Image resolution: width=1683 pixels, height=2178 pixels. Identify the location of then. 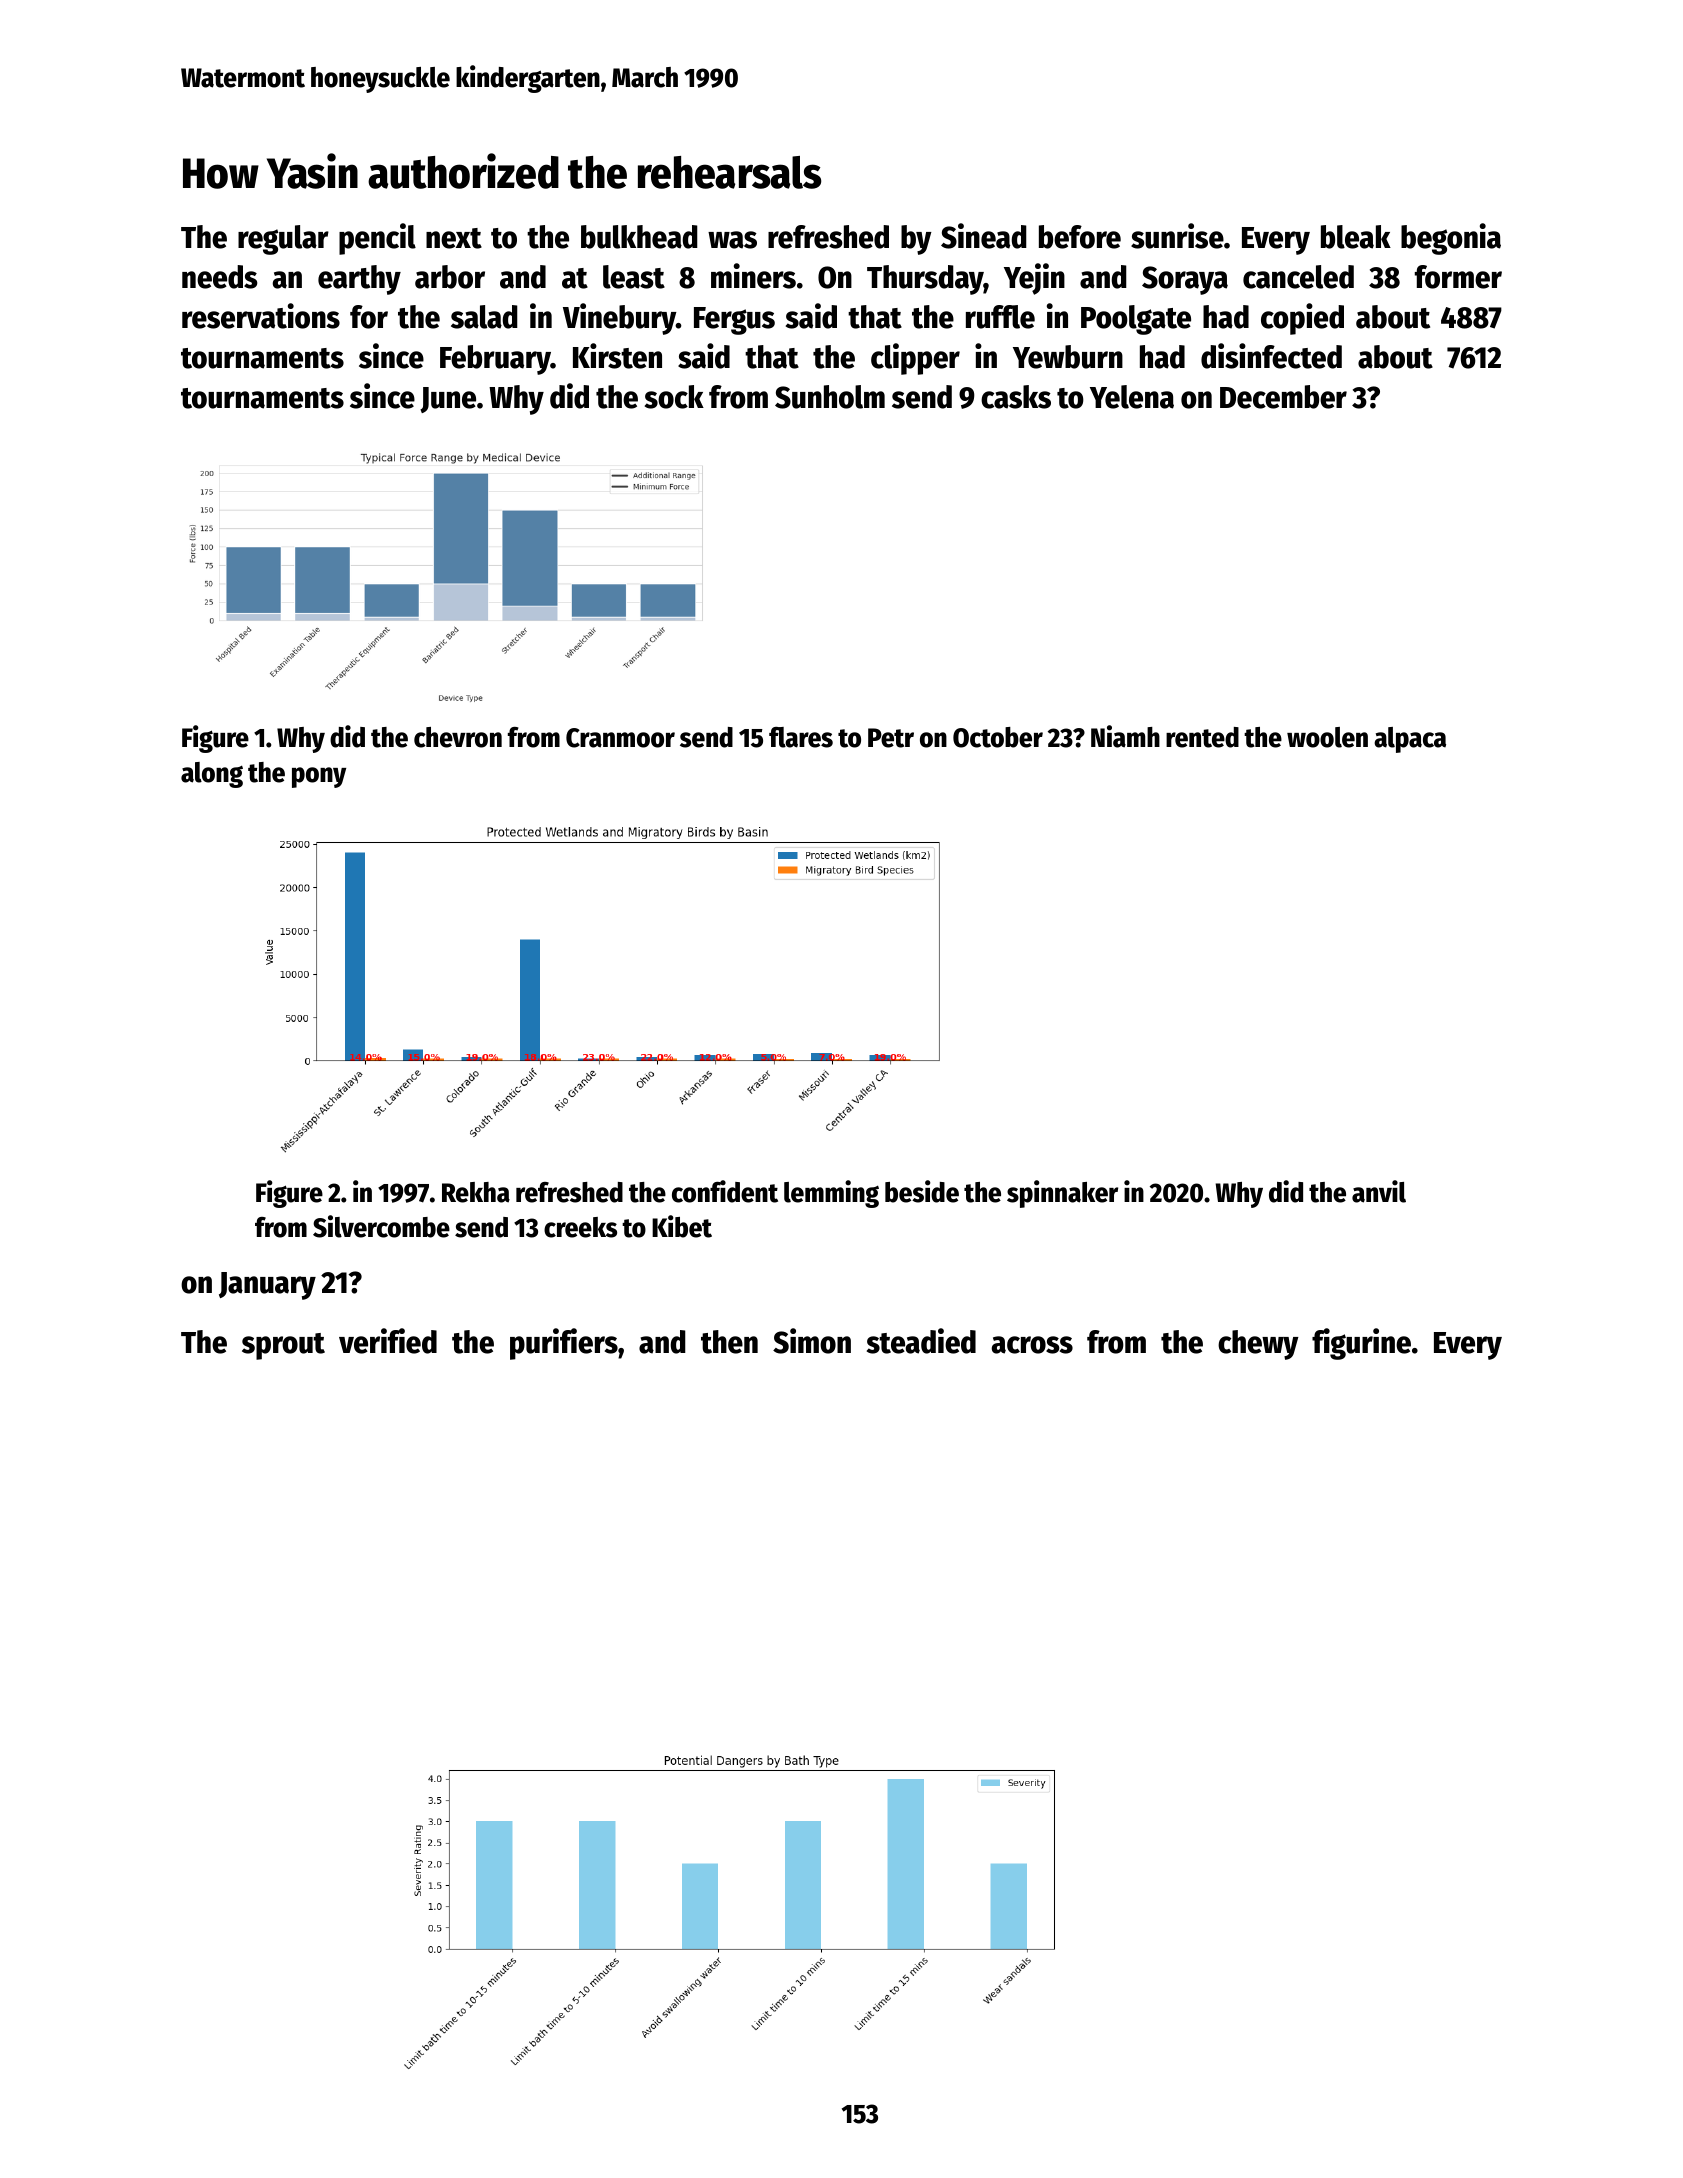
(729, 1342).
